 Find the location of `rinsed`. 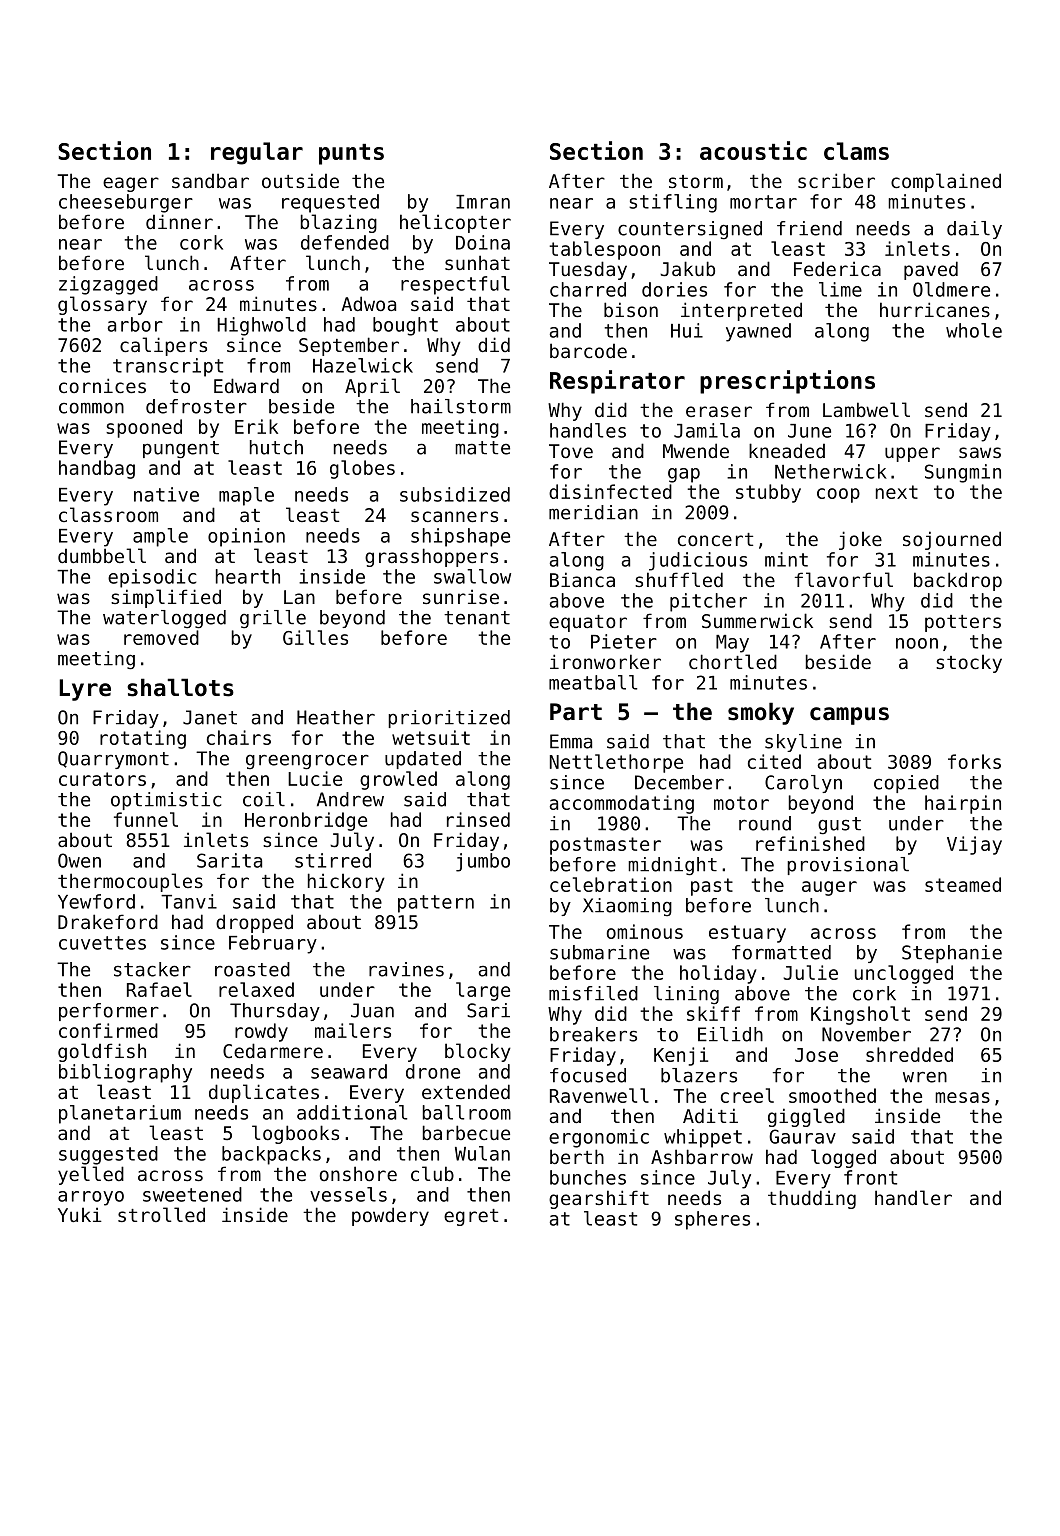

rinsed is located at coordinates (478, 819).
